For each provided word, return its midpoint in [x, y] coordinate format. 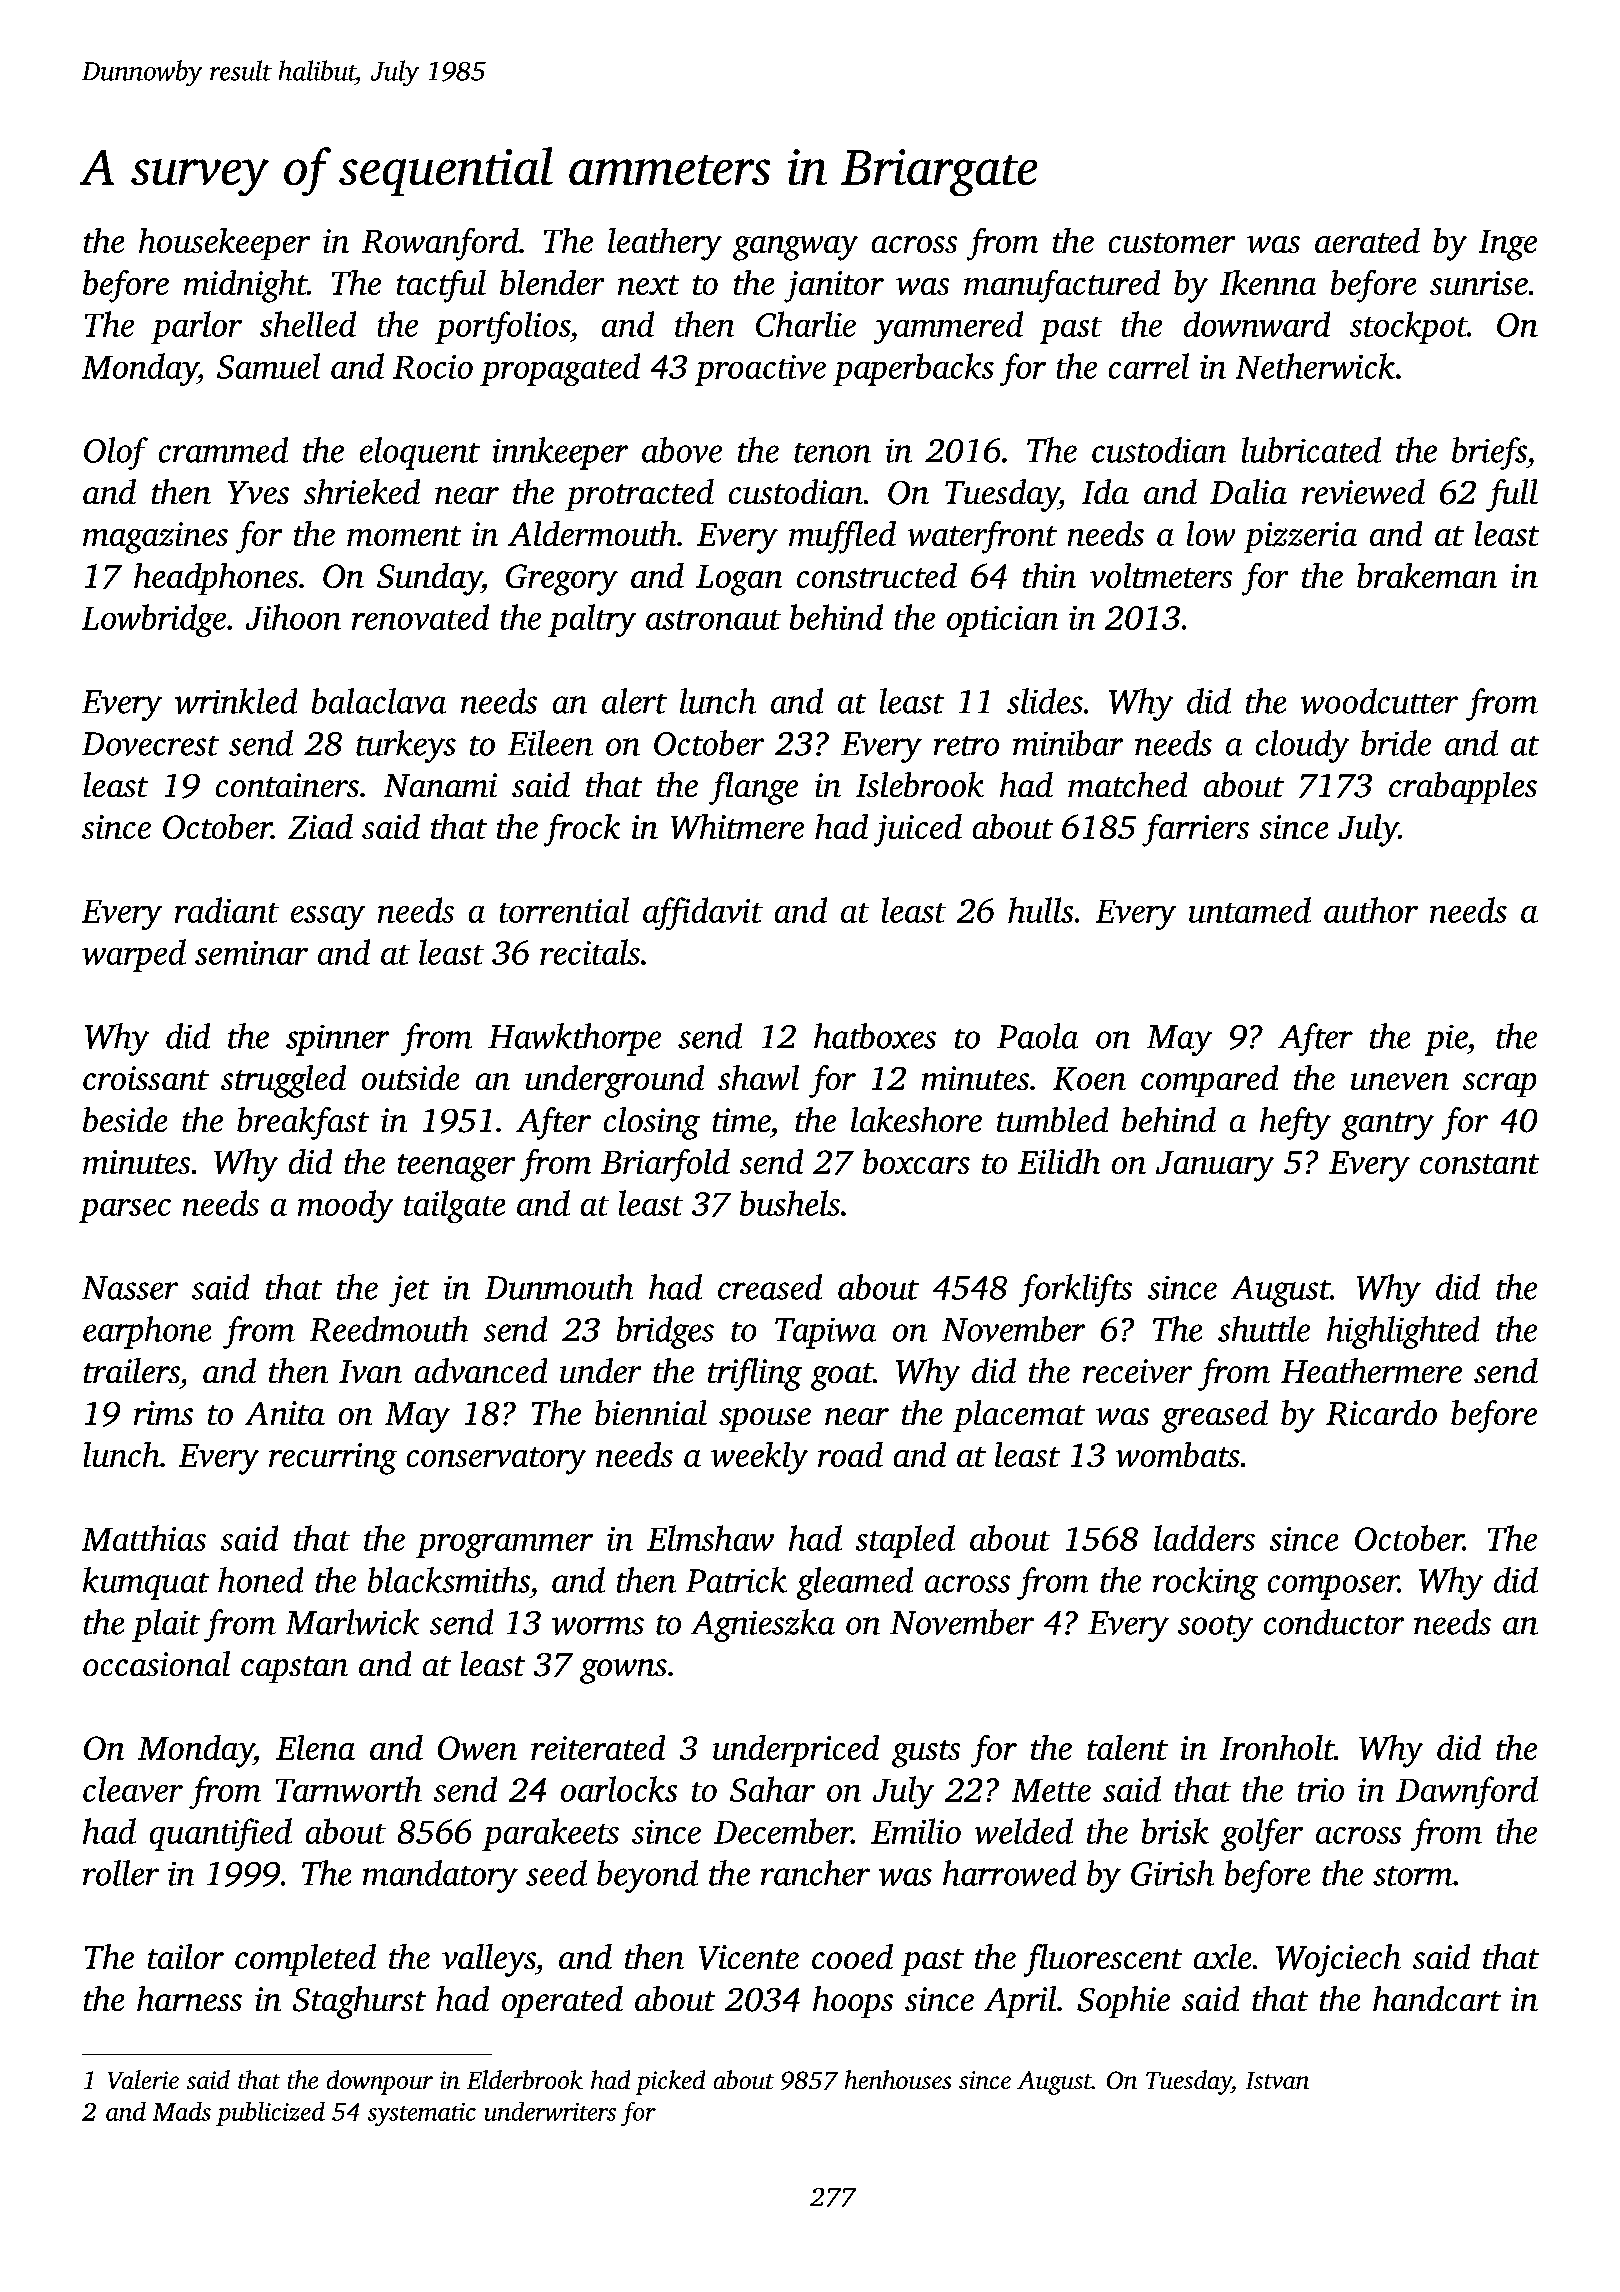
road [850, 1454]
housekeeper [224, 244]
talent [1127, 1747]
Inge [1508, 245]
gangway [795, 248]
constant [1479, 1164]
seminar [251, 953]
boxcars [916, 1161]
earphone [147, 1332]
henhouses [898, 2079]
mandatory [440, 1876]
